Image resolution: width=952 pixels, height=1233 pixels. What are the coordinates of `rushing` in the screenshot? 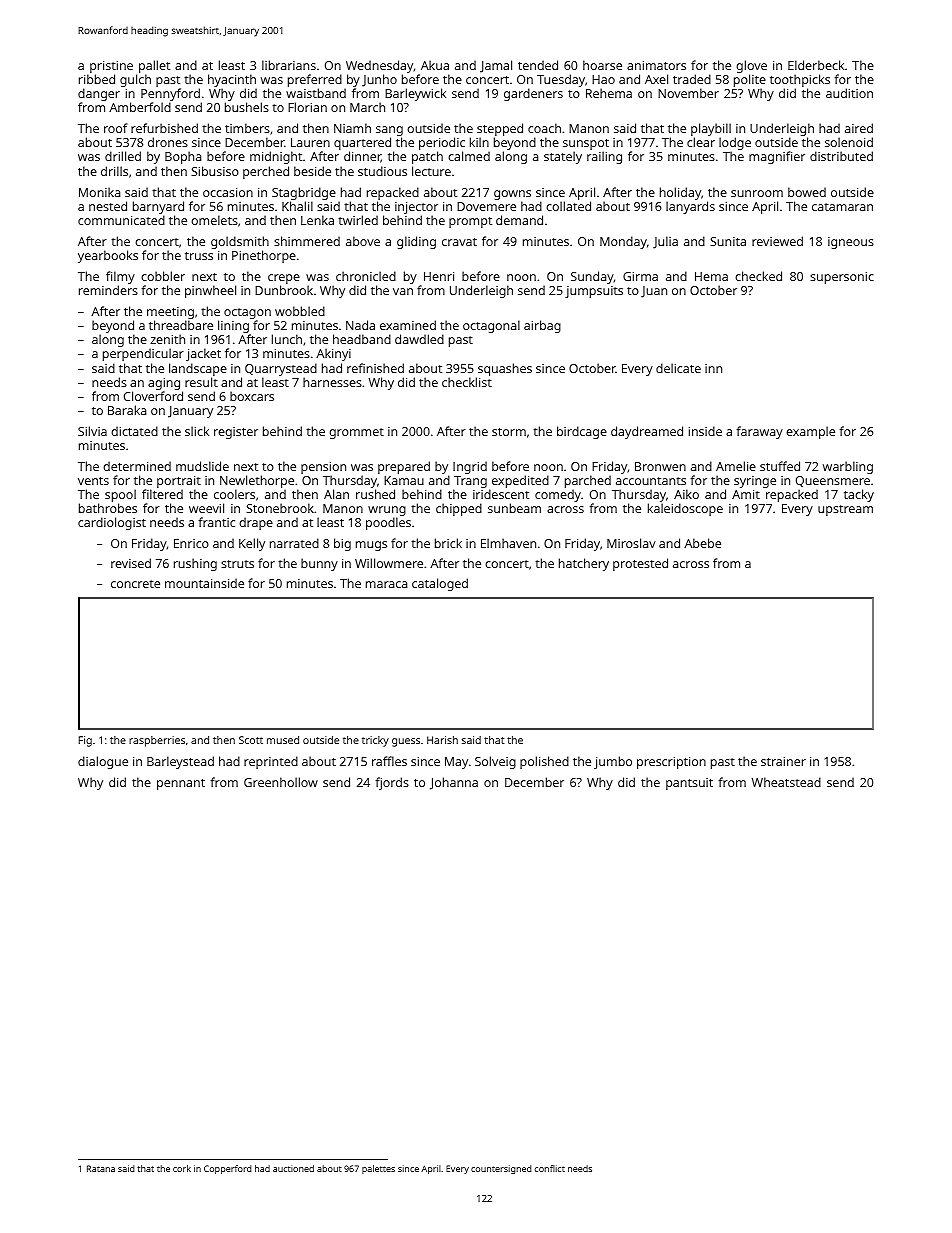 It's located at (195, 564).
